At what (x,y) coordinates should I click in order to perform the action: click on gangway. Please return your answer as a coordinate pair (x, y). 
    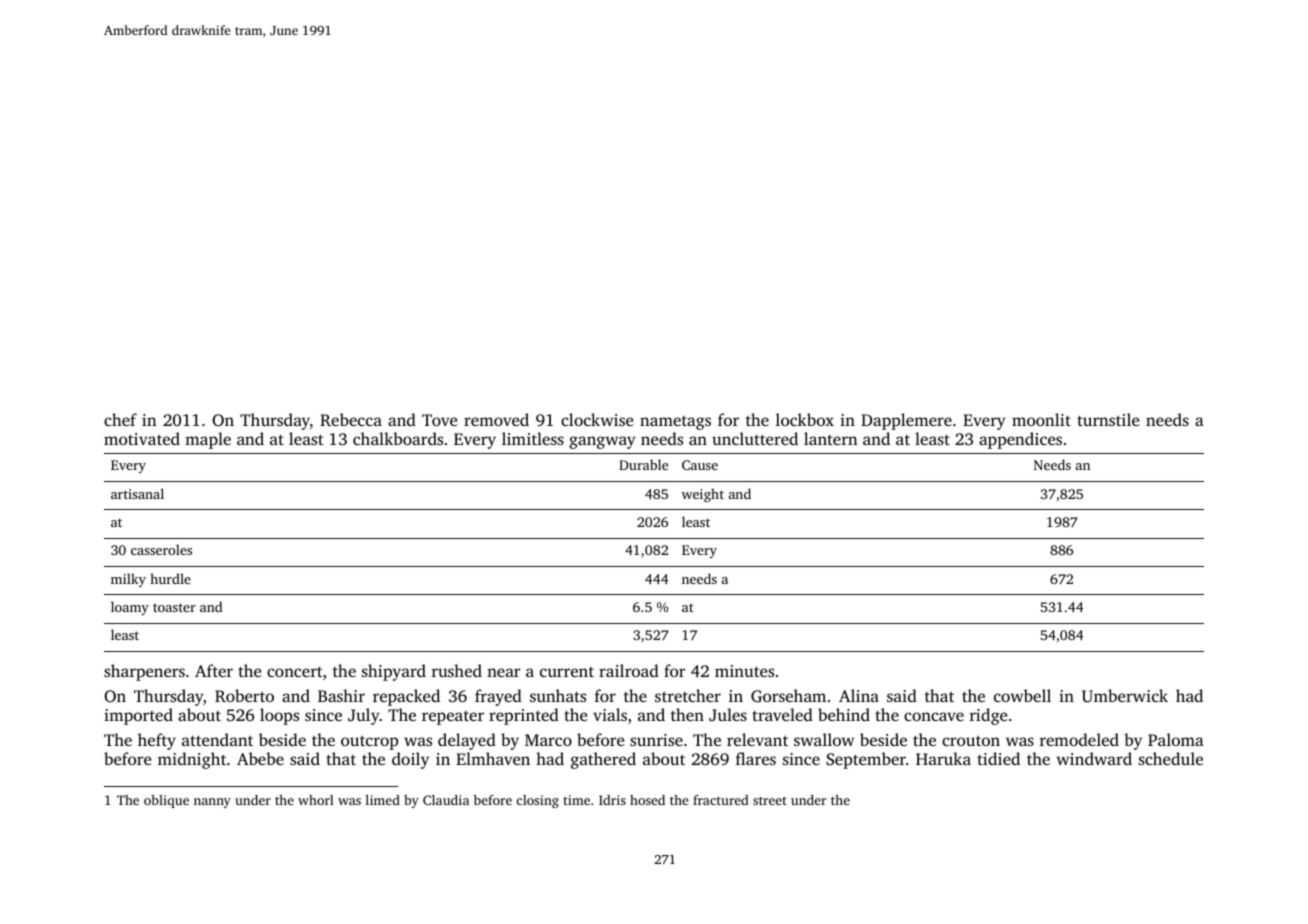
    Looking at the image, I should click on (602, 442).
